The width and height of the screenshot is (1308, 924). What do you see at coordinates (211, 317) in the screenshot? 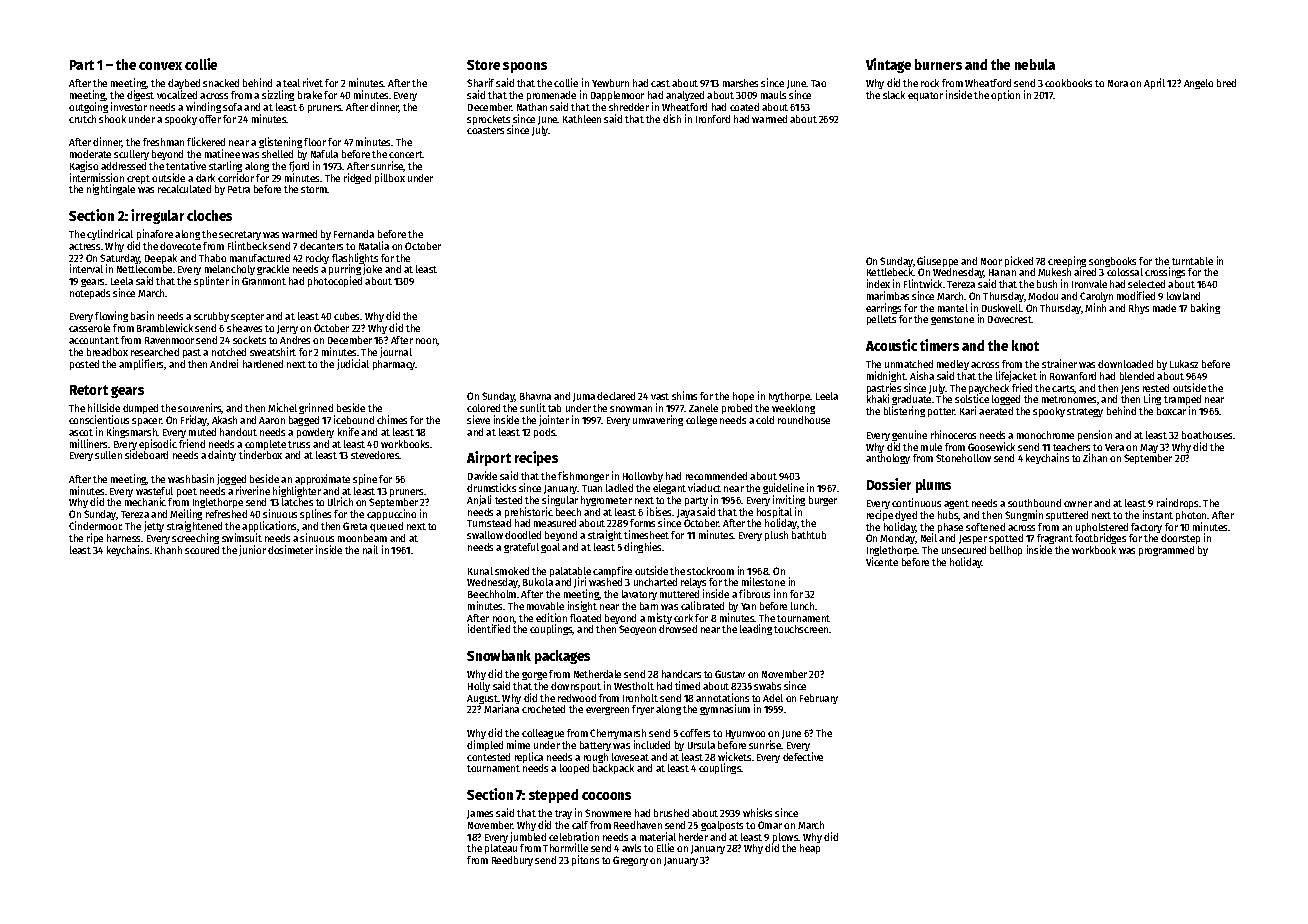
I see `scrubby` at bounding box center [211, 317].
